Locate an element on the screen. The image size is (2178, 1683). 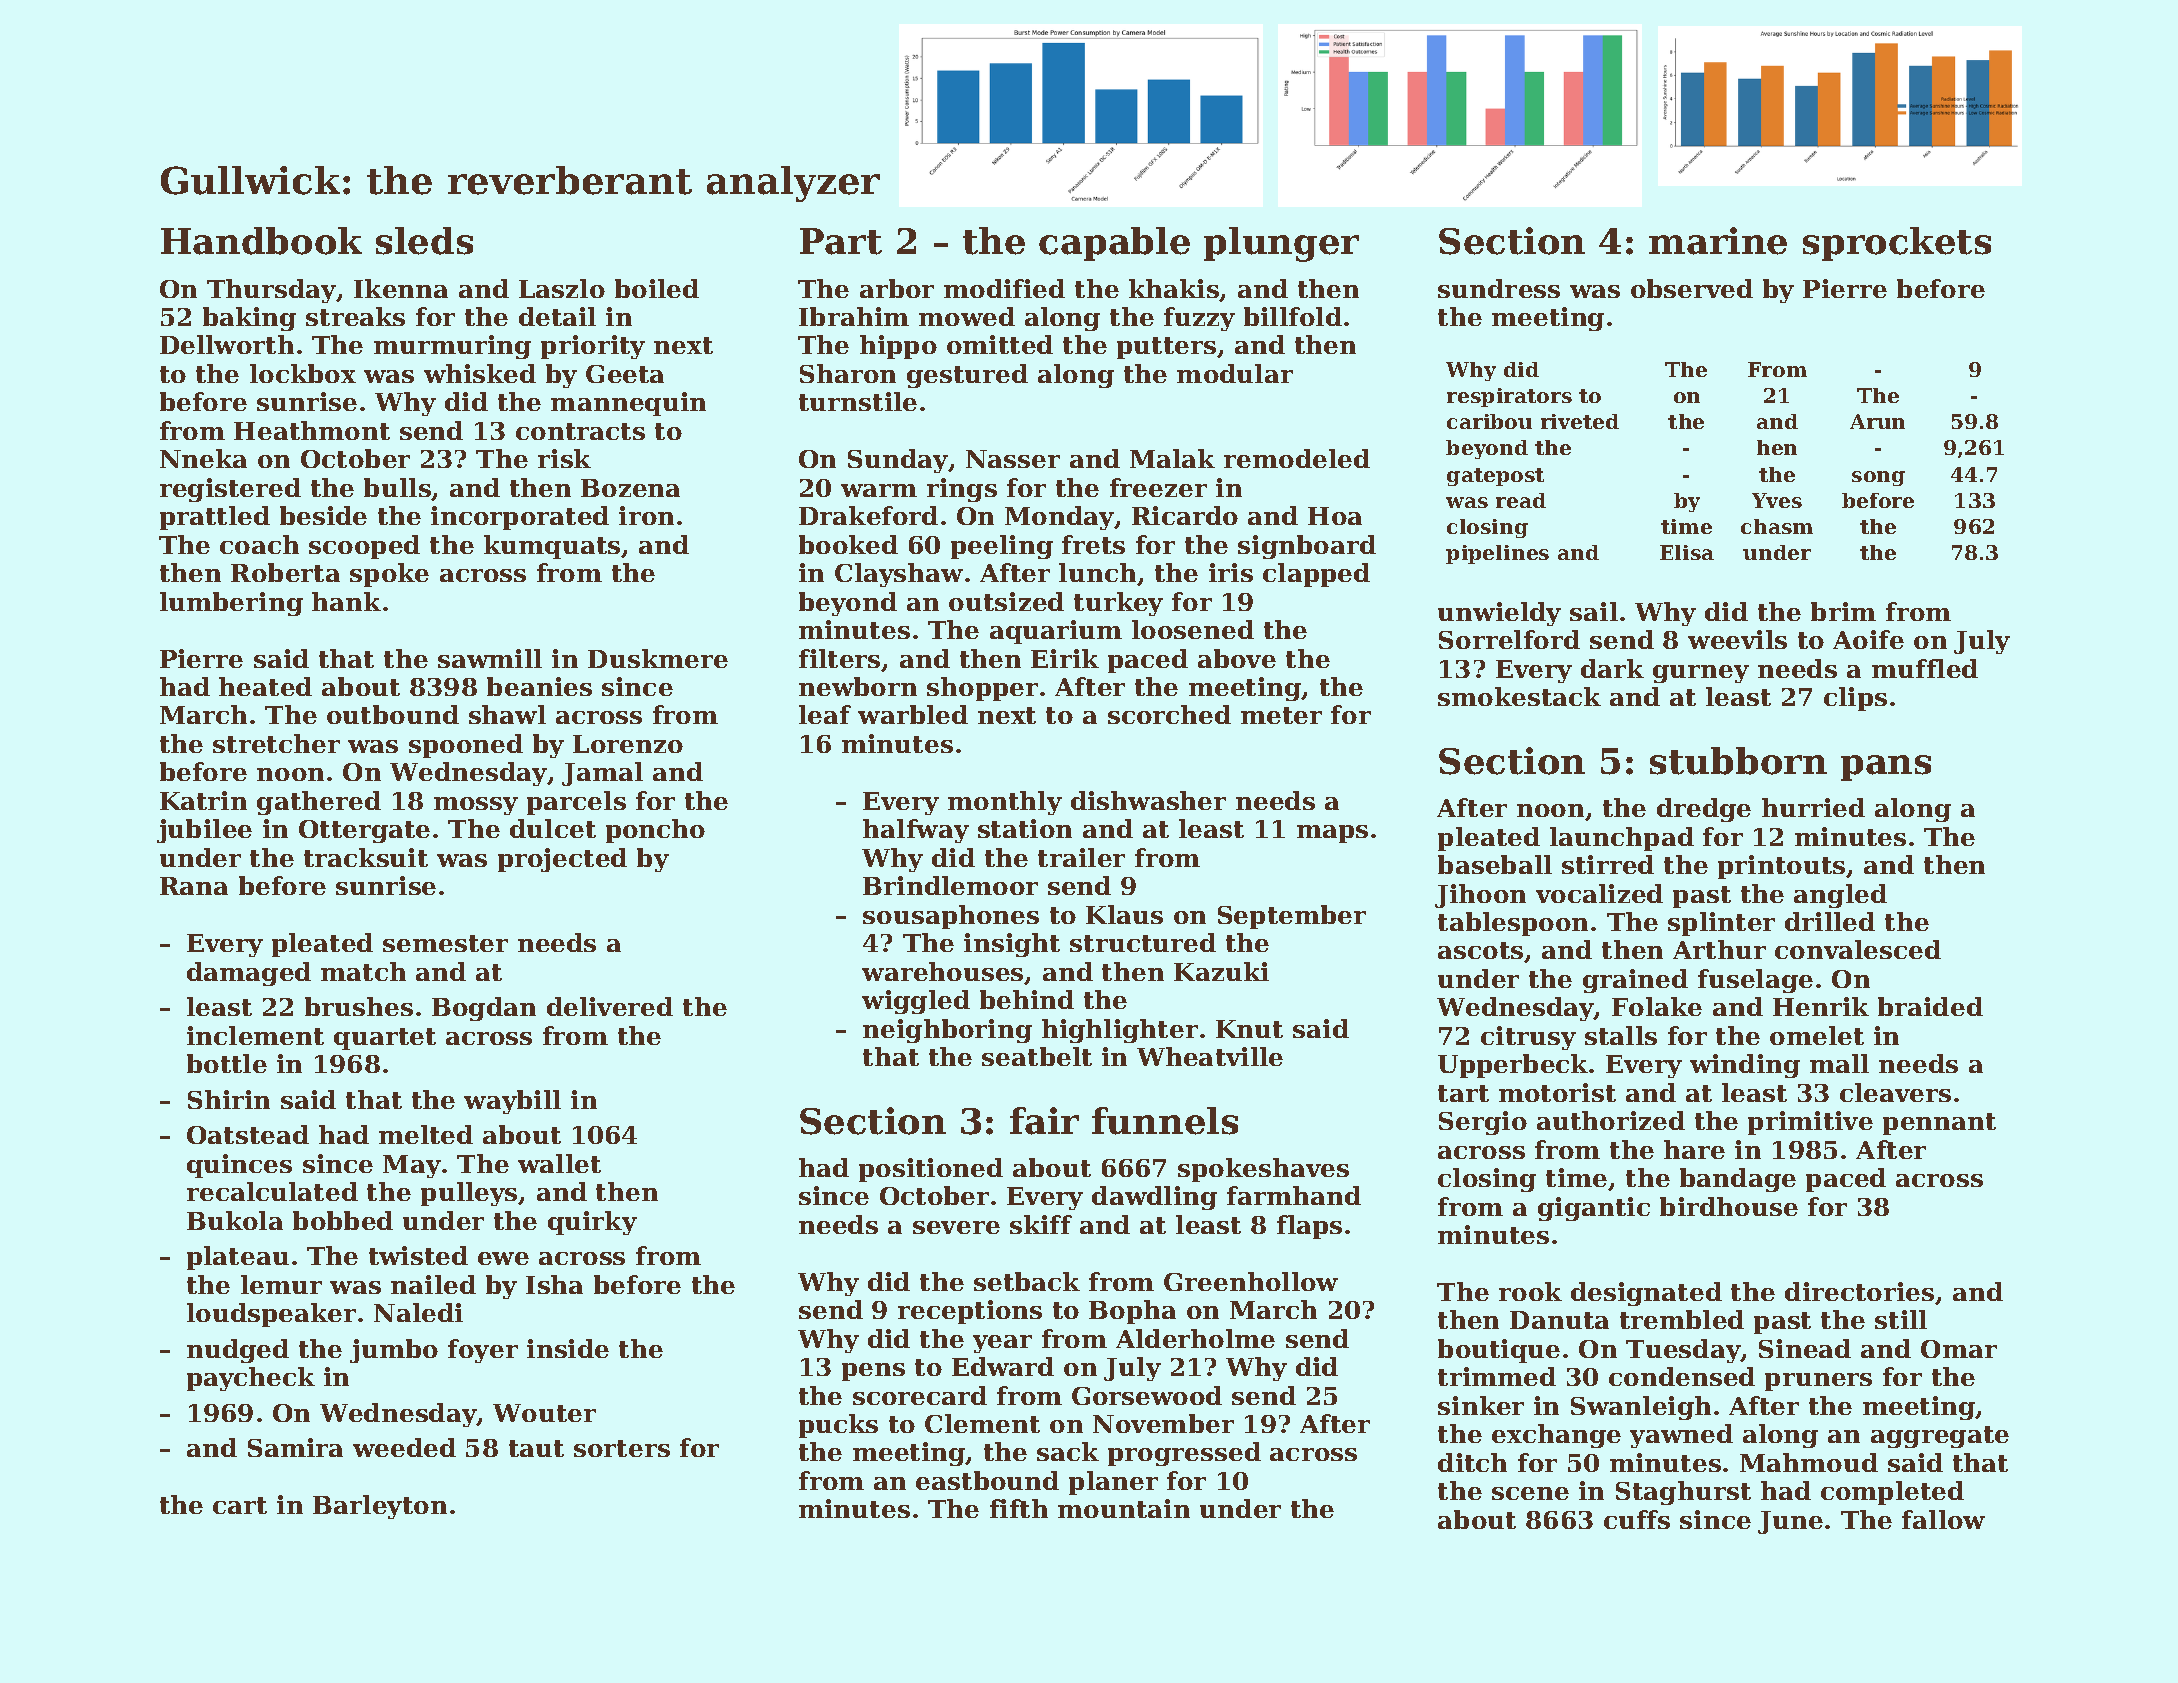
hank is located at coordinates (346, 601).
